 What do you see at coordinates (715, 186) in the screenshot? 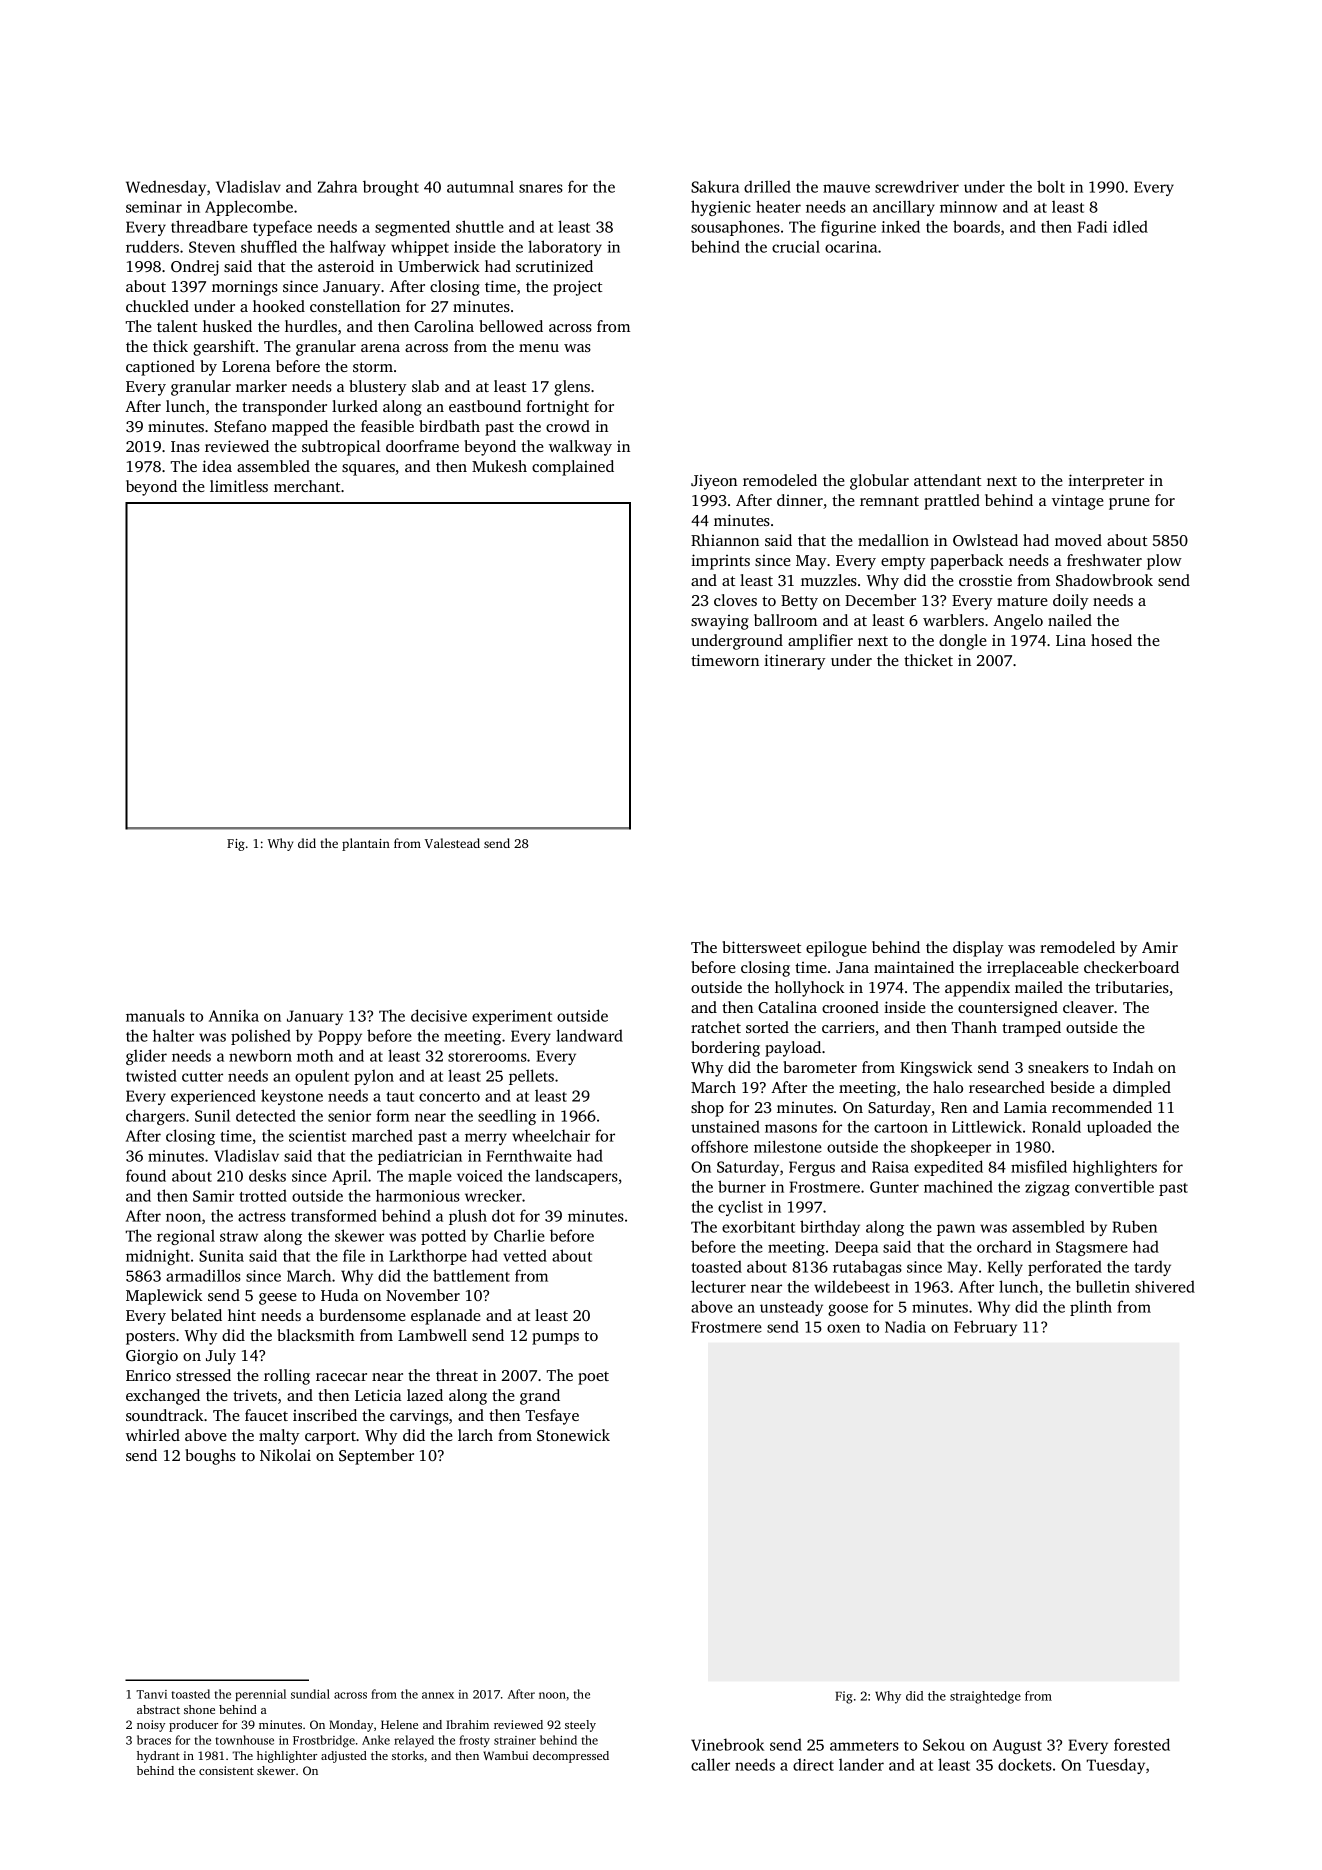
I see `Sakura` at bounding box center [715, 186].
